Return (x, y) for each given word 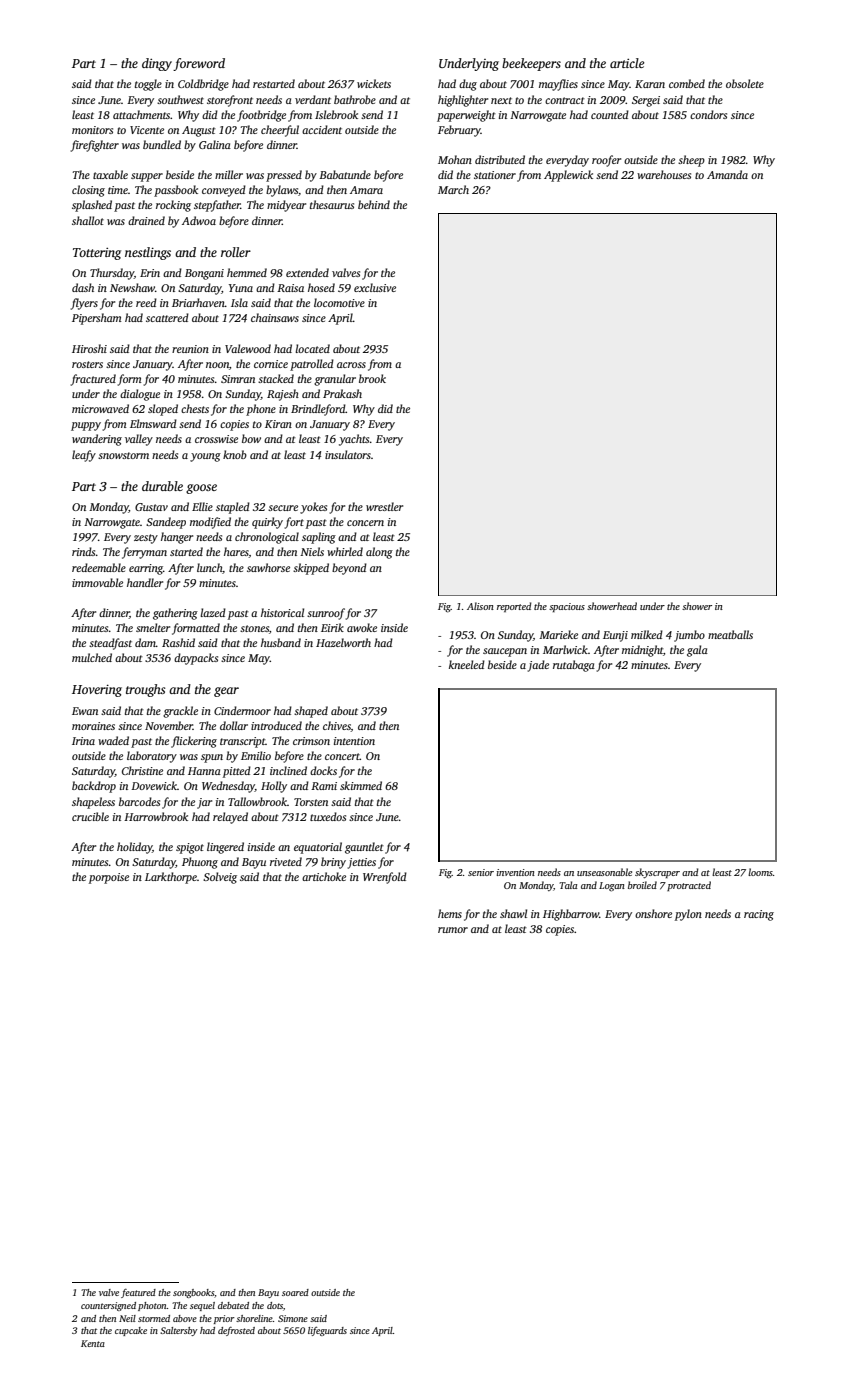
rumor (453, 930)
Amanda (727, 174)
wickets (374, 83)
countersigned (108, 1306)
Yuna (241, 288)
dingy (157, 64)
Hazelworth (343, 642)
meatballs (730, 634)
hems (450, 913)
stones (254, 628)
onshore (653, 913)
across (351, 365)
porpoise (109, 878)
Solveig (220, 878)
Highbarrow (571, 915)
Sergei (646, 101)
